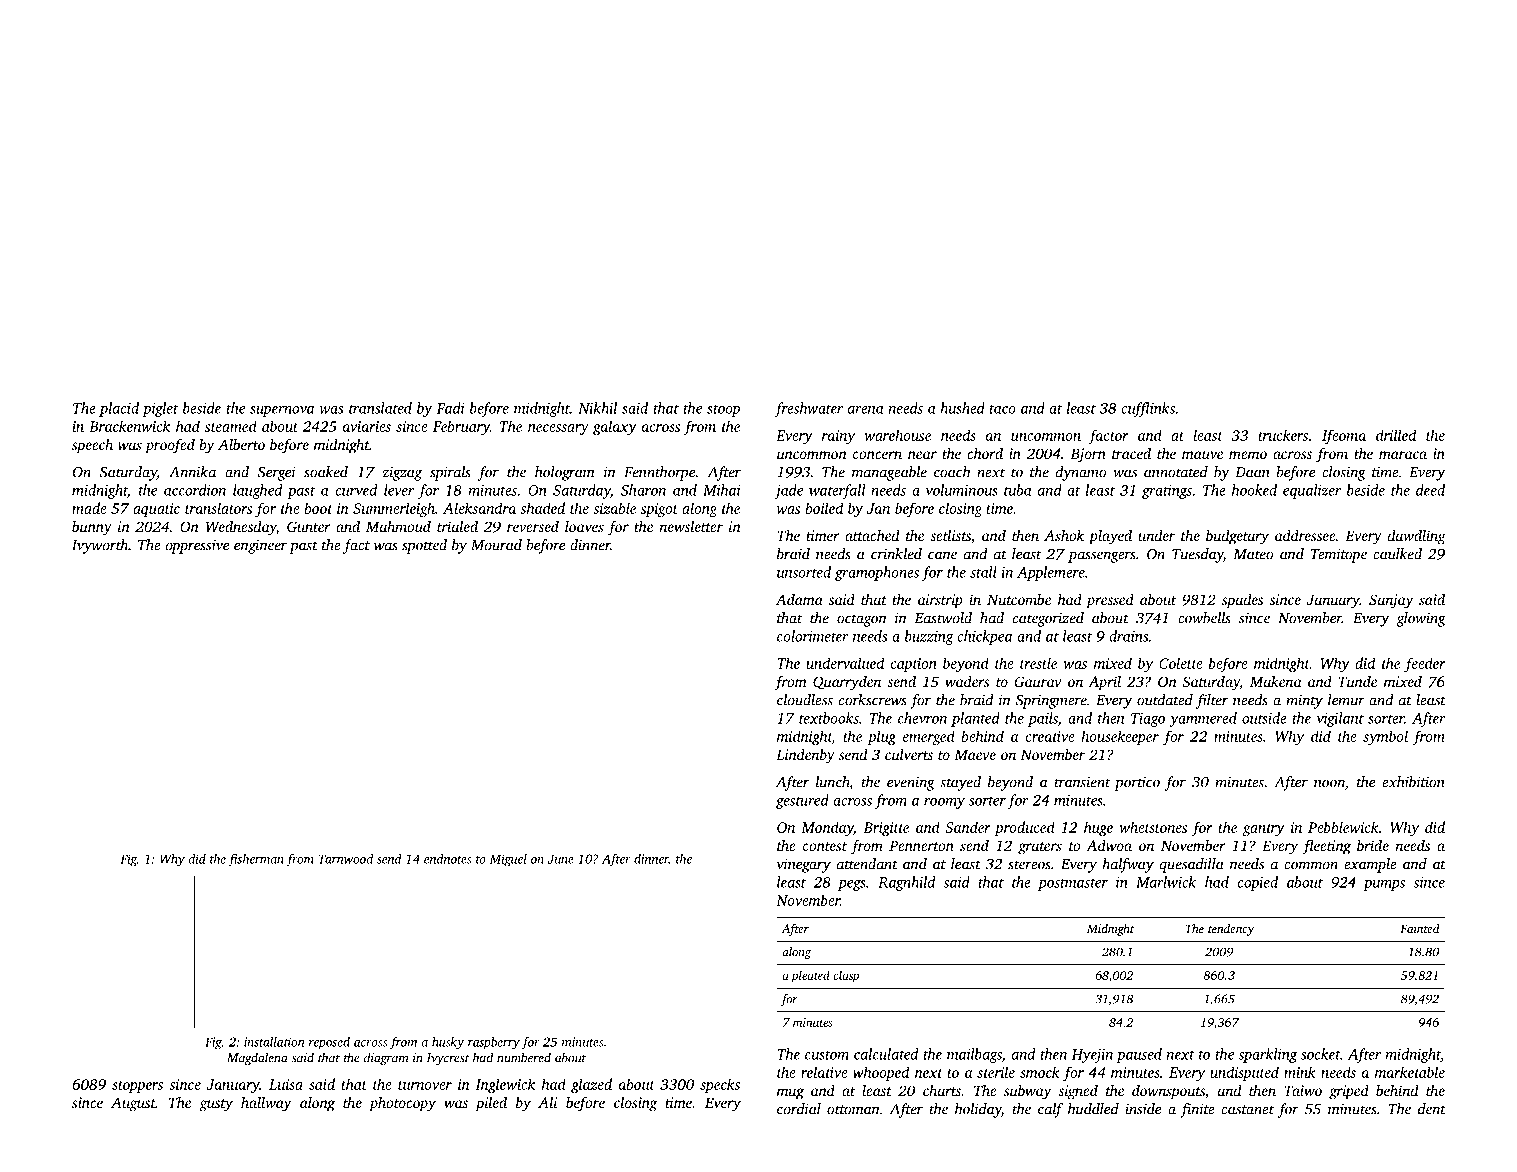  Describe the element at coordinates (256, 860) in the image. I see `fisherman` at that location.
